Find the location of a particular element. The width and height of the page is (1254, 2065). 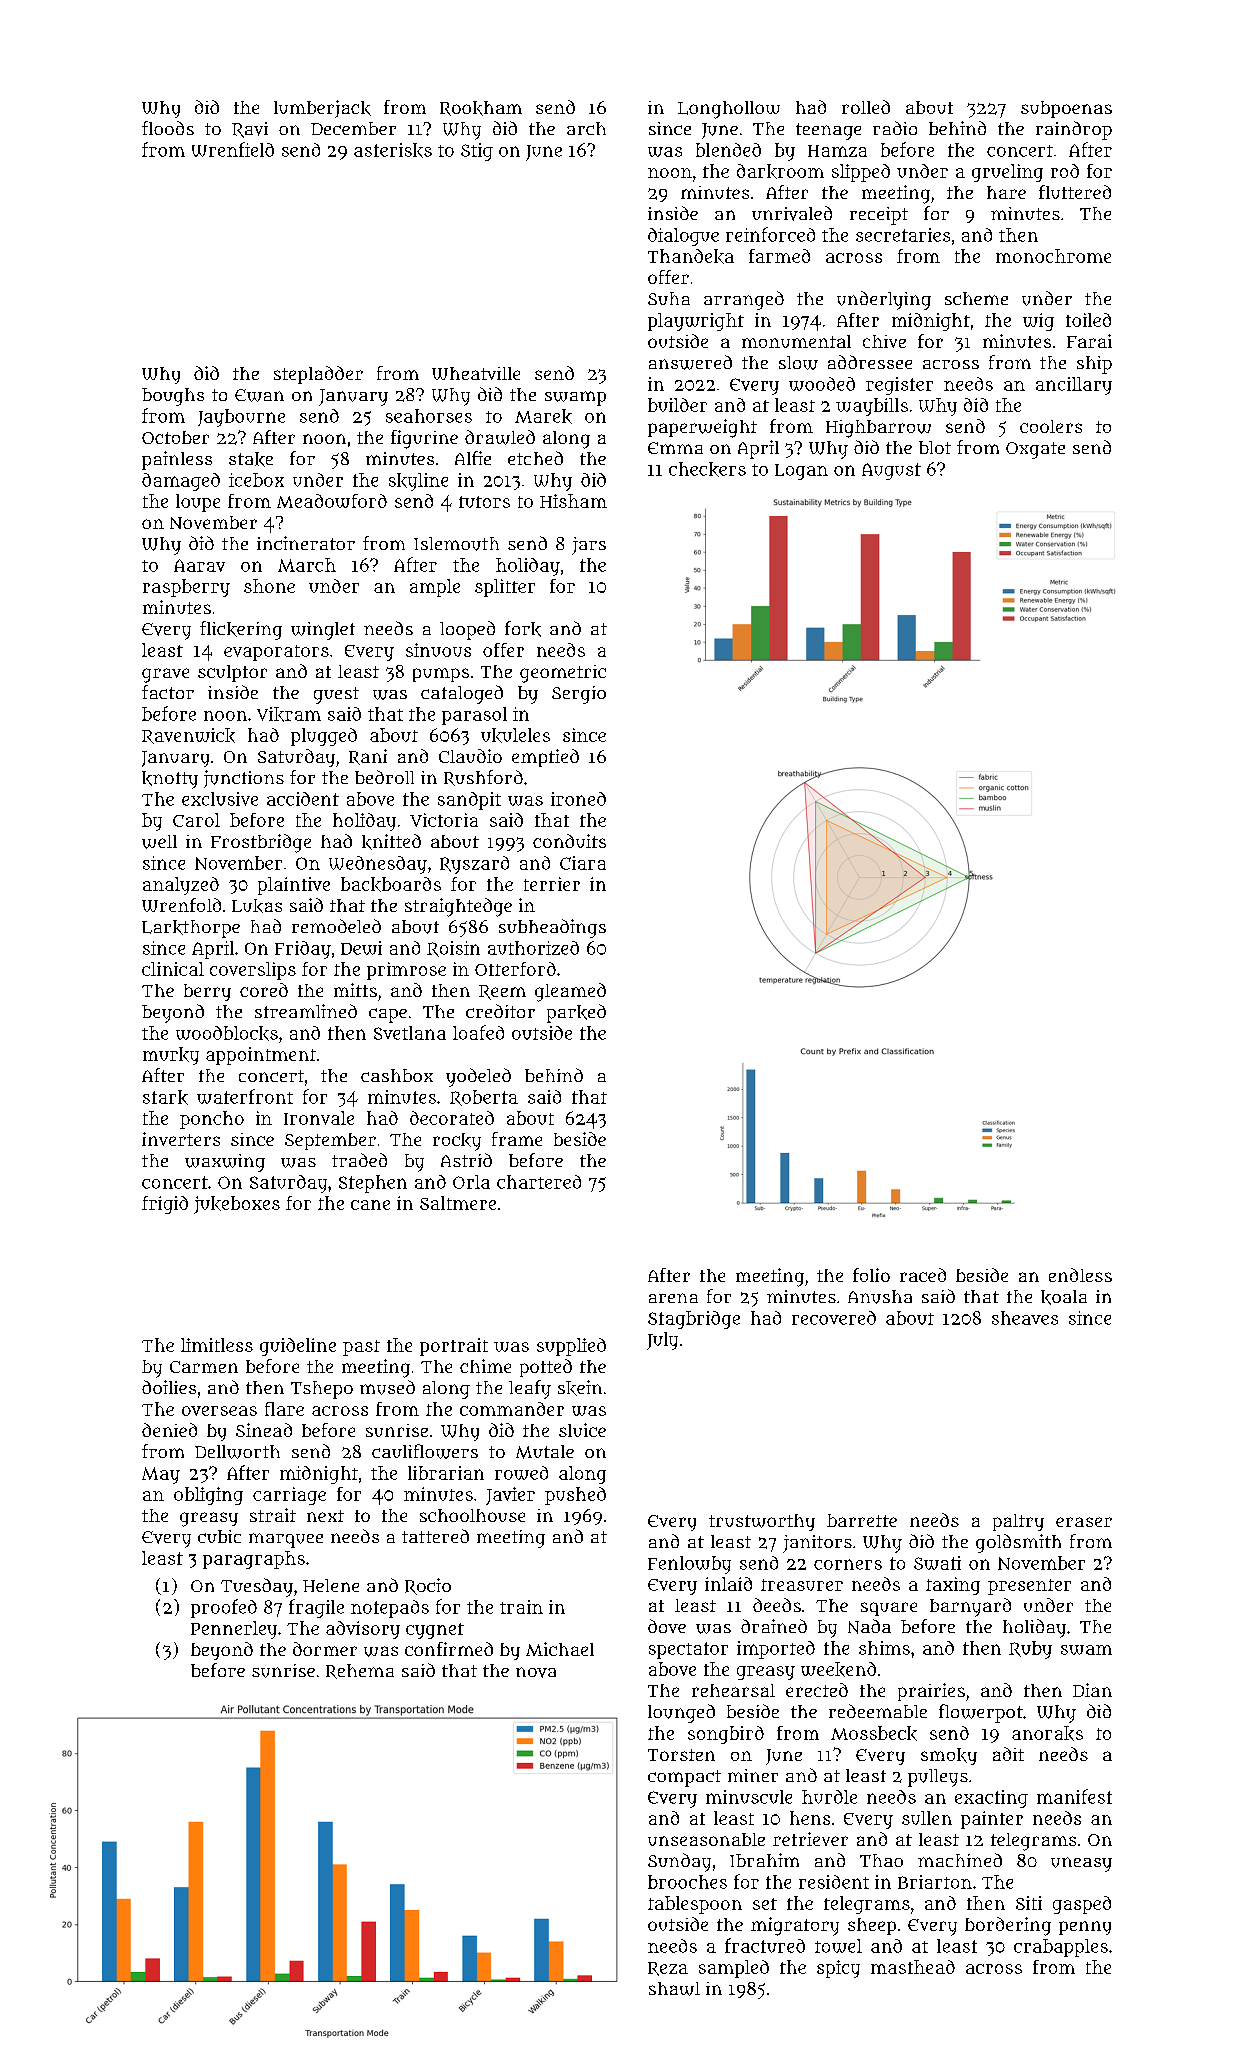

rolled is located at coordinates (866, 107).
